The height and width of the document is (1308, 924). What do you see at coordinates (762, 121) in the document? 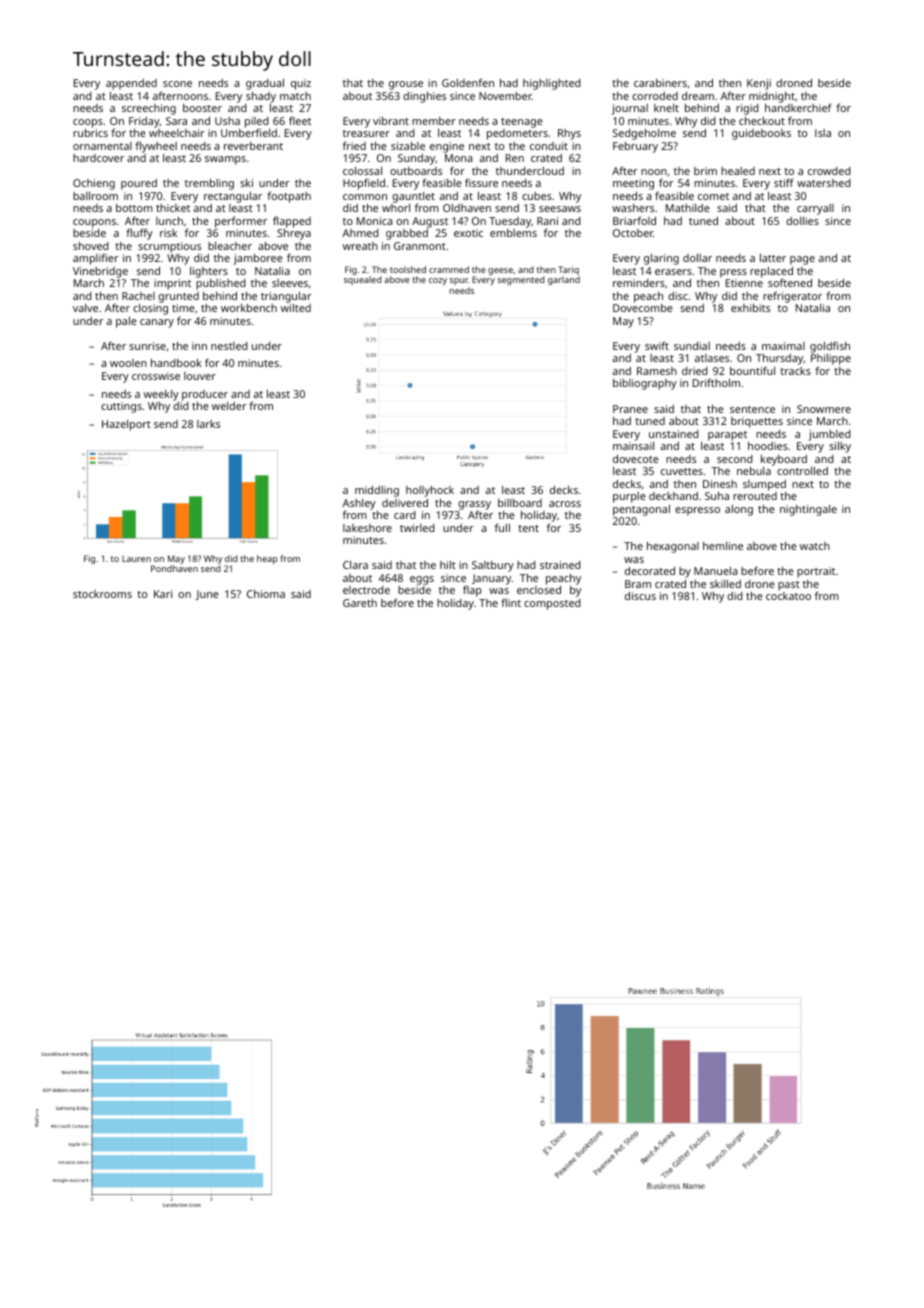
I see `checkout` at bounding box center [762, 121].
